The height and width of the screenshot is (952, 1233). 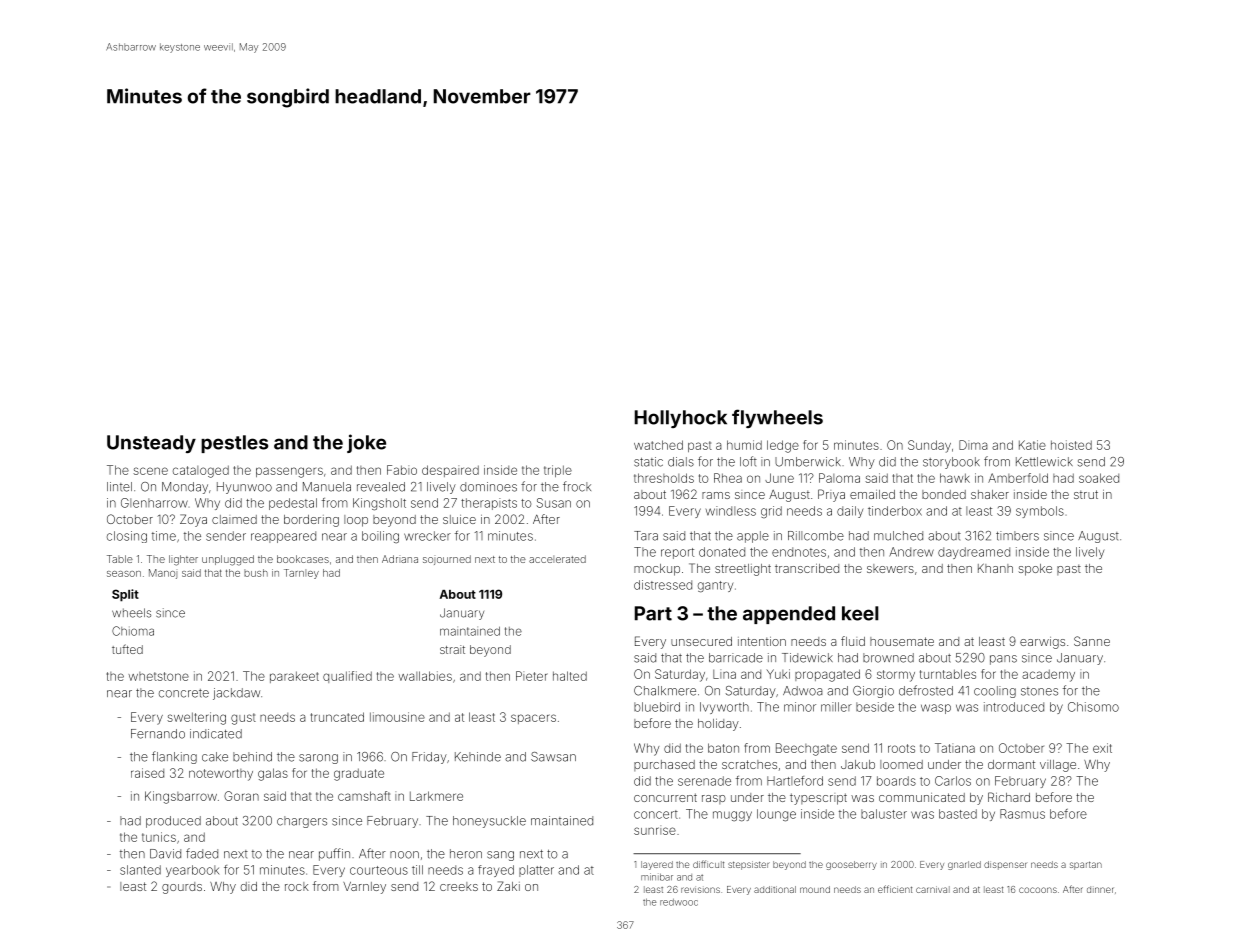 What do you see at coordinates (1022, 814) in the screenshot?
I see `Rasmus` at bounding box center [1022, 814].
